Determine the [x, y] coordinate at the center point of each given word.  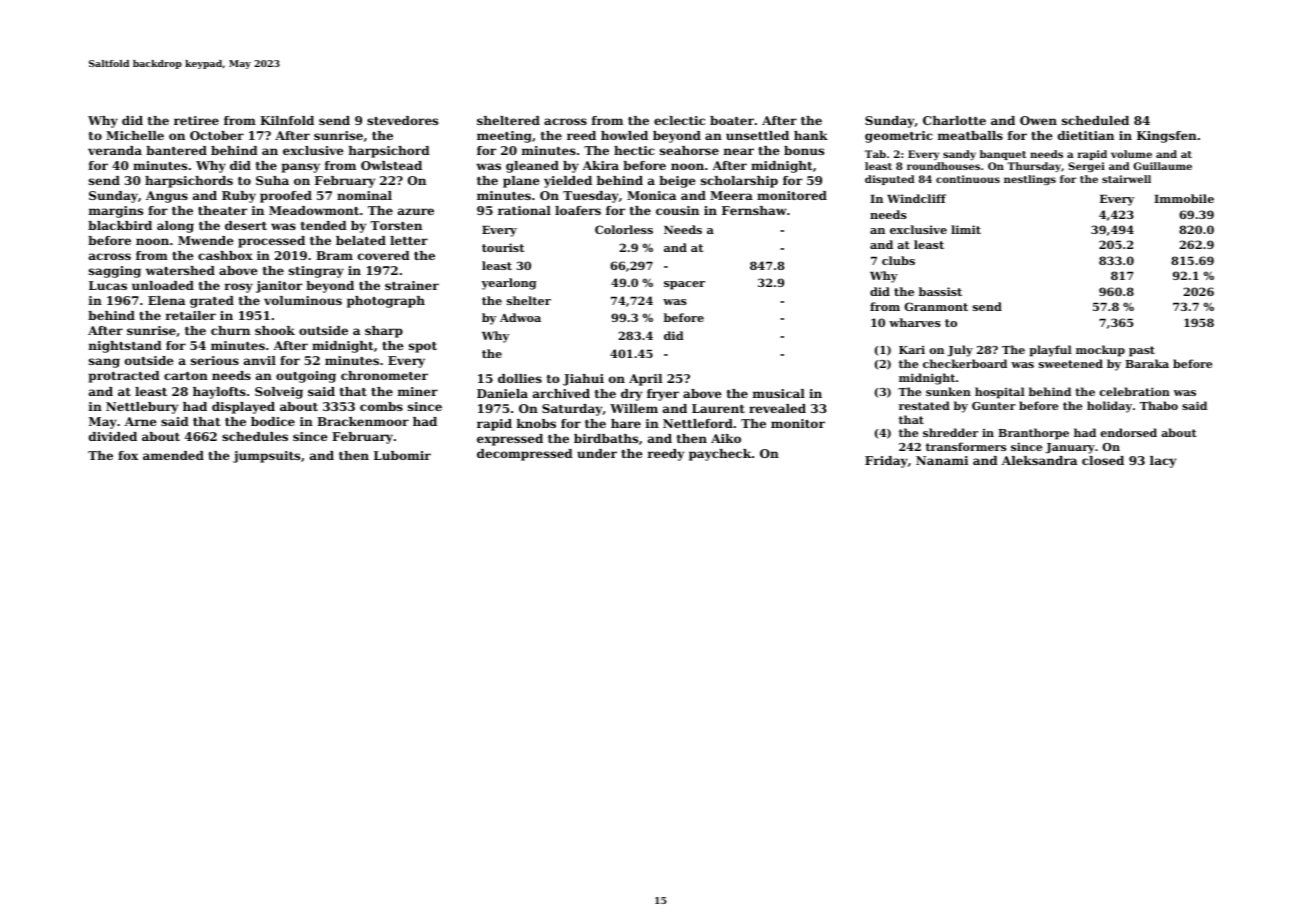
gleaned [532, 167]
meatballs [970, 135]
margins [116, 212]
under [597, 453]
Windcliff [916, 198]
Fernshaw [754, 210]
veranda [115, 150]
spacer [684, 285]
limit [966, 229]
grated [212, 302]
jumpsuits [266, 457]
